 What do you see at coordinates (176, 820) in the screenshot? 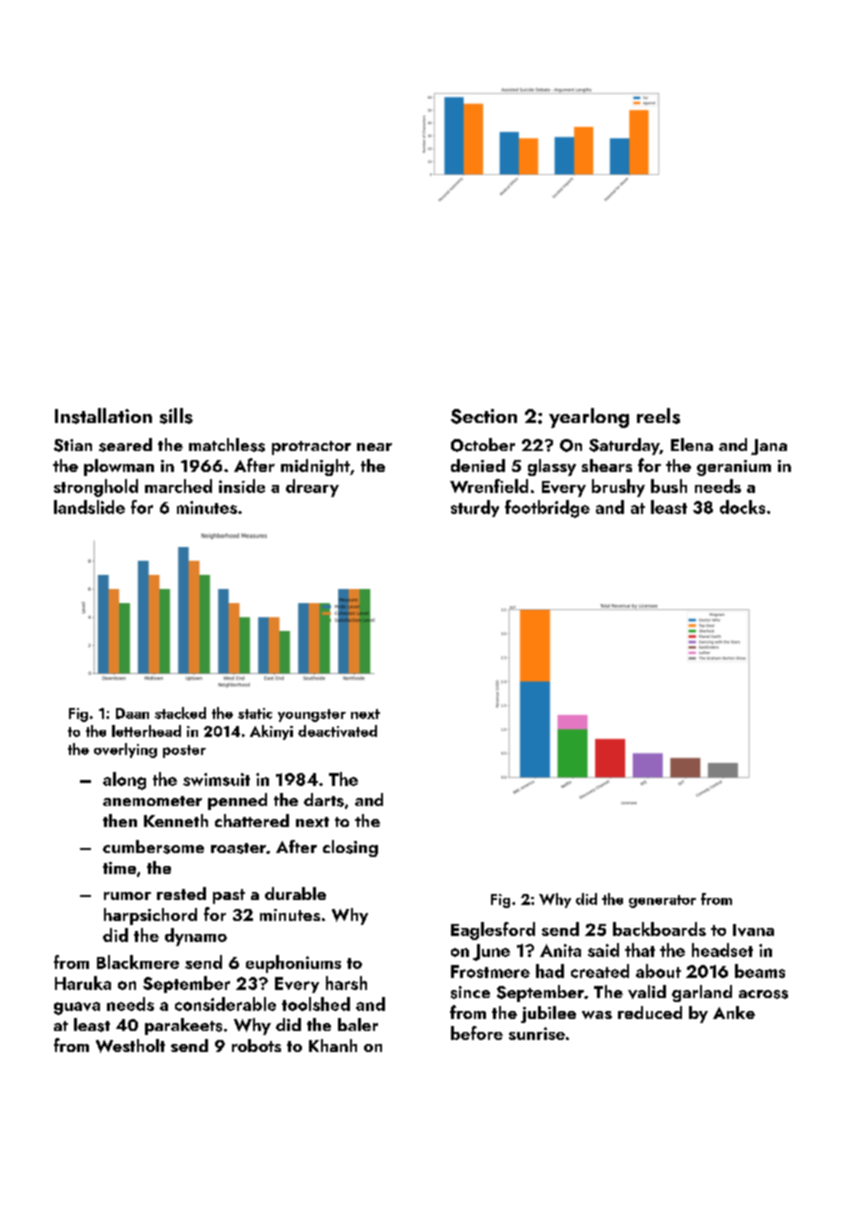
I see `Kenneth` at bounding box center [176, 820].
